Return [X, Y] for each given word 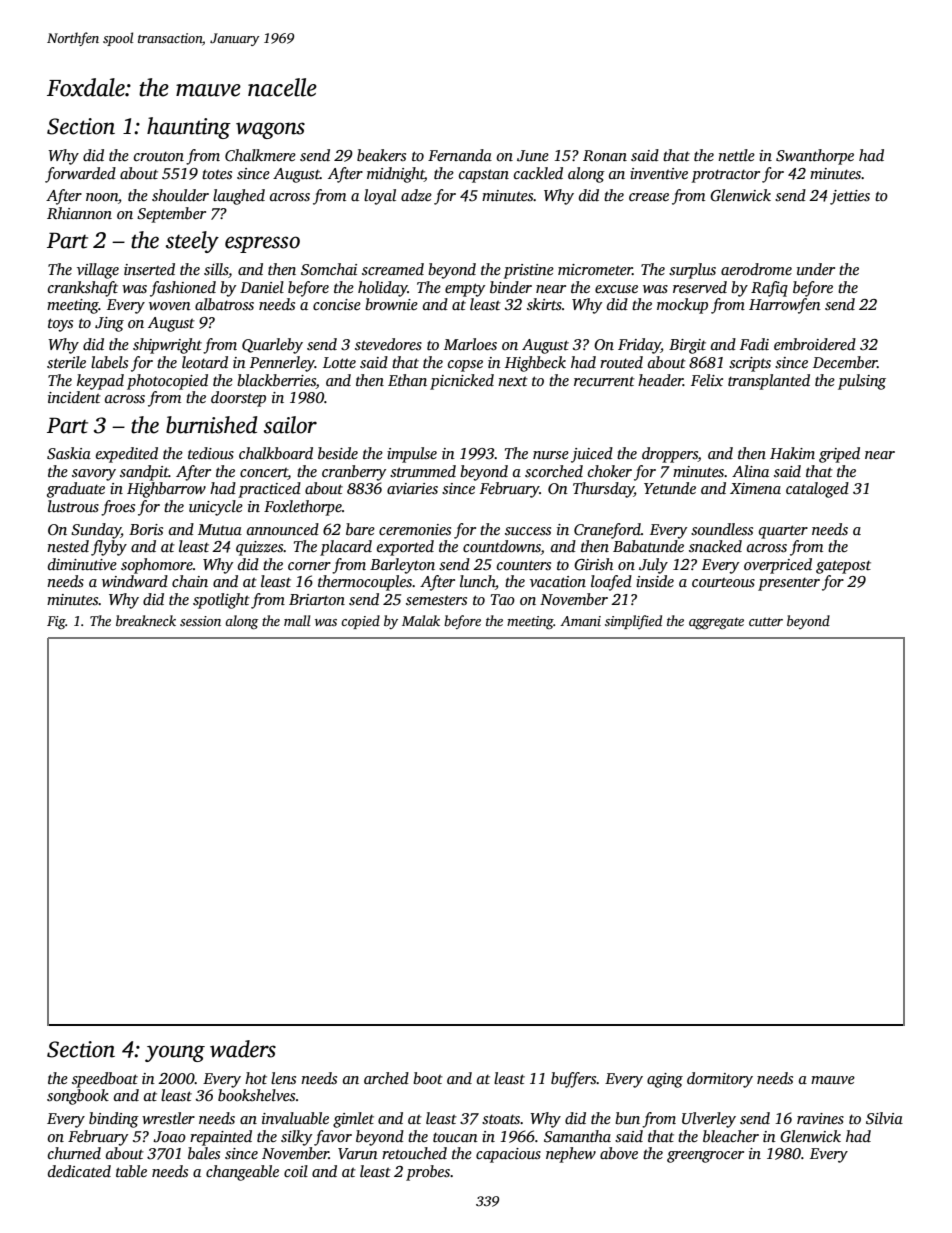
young [175, 1053]
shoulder [180, 195]
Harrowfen [785, 306]
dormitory [720, 1080]
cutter [766, 621]
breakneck [146, 620]
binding [114, 1120]
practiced [269, 490]
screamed [393, 269]
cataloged [817, 490]
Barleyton [402, 566]
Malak [421, 620]
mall [297, 620]
